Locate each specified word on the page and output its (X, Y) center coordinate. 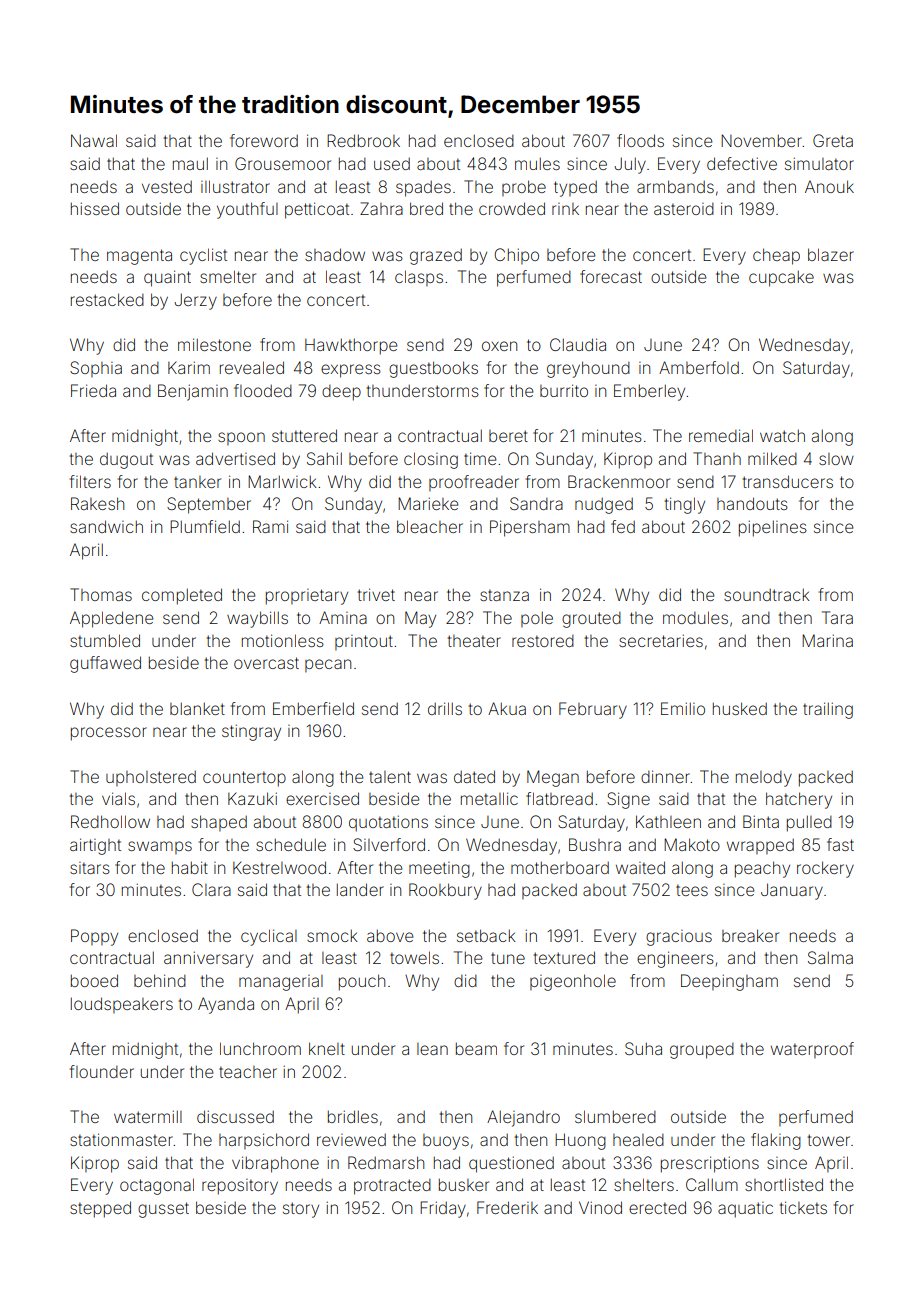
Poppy (94, 937)
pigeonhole (573, 982)
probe (524, 188)
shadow (335, 254)
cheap (776, 256)
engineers (675, 959)
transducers (788, 481)
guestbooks (433, 369)
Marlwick (282, 481)
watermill (148, 1116)
